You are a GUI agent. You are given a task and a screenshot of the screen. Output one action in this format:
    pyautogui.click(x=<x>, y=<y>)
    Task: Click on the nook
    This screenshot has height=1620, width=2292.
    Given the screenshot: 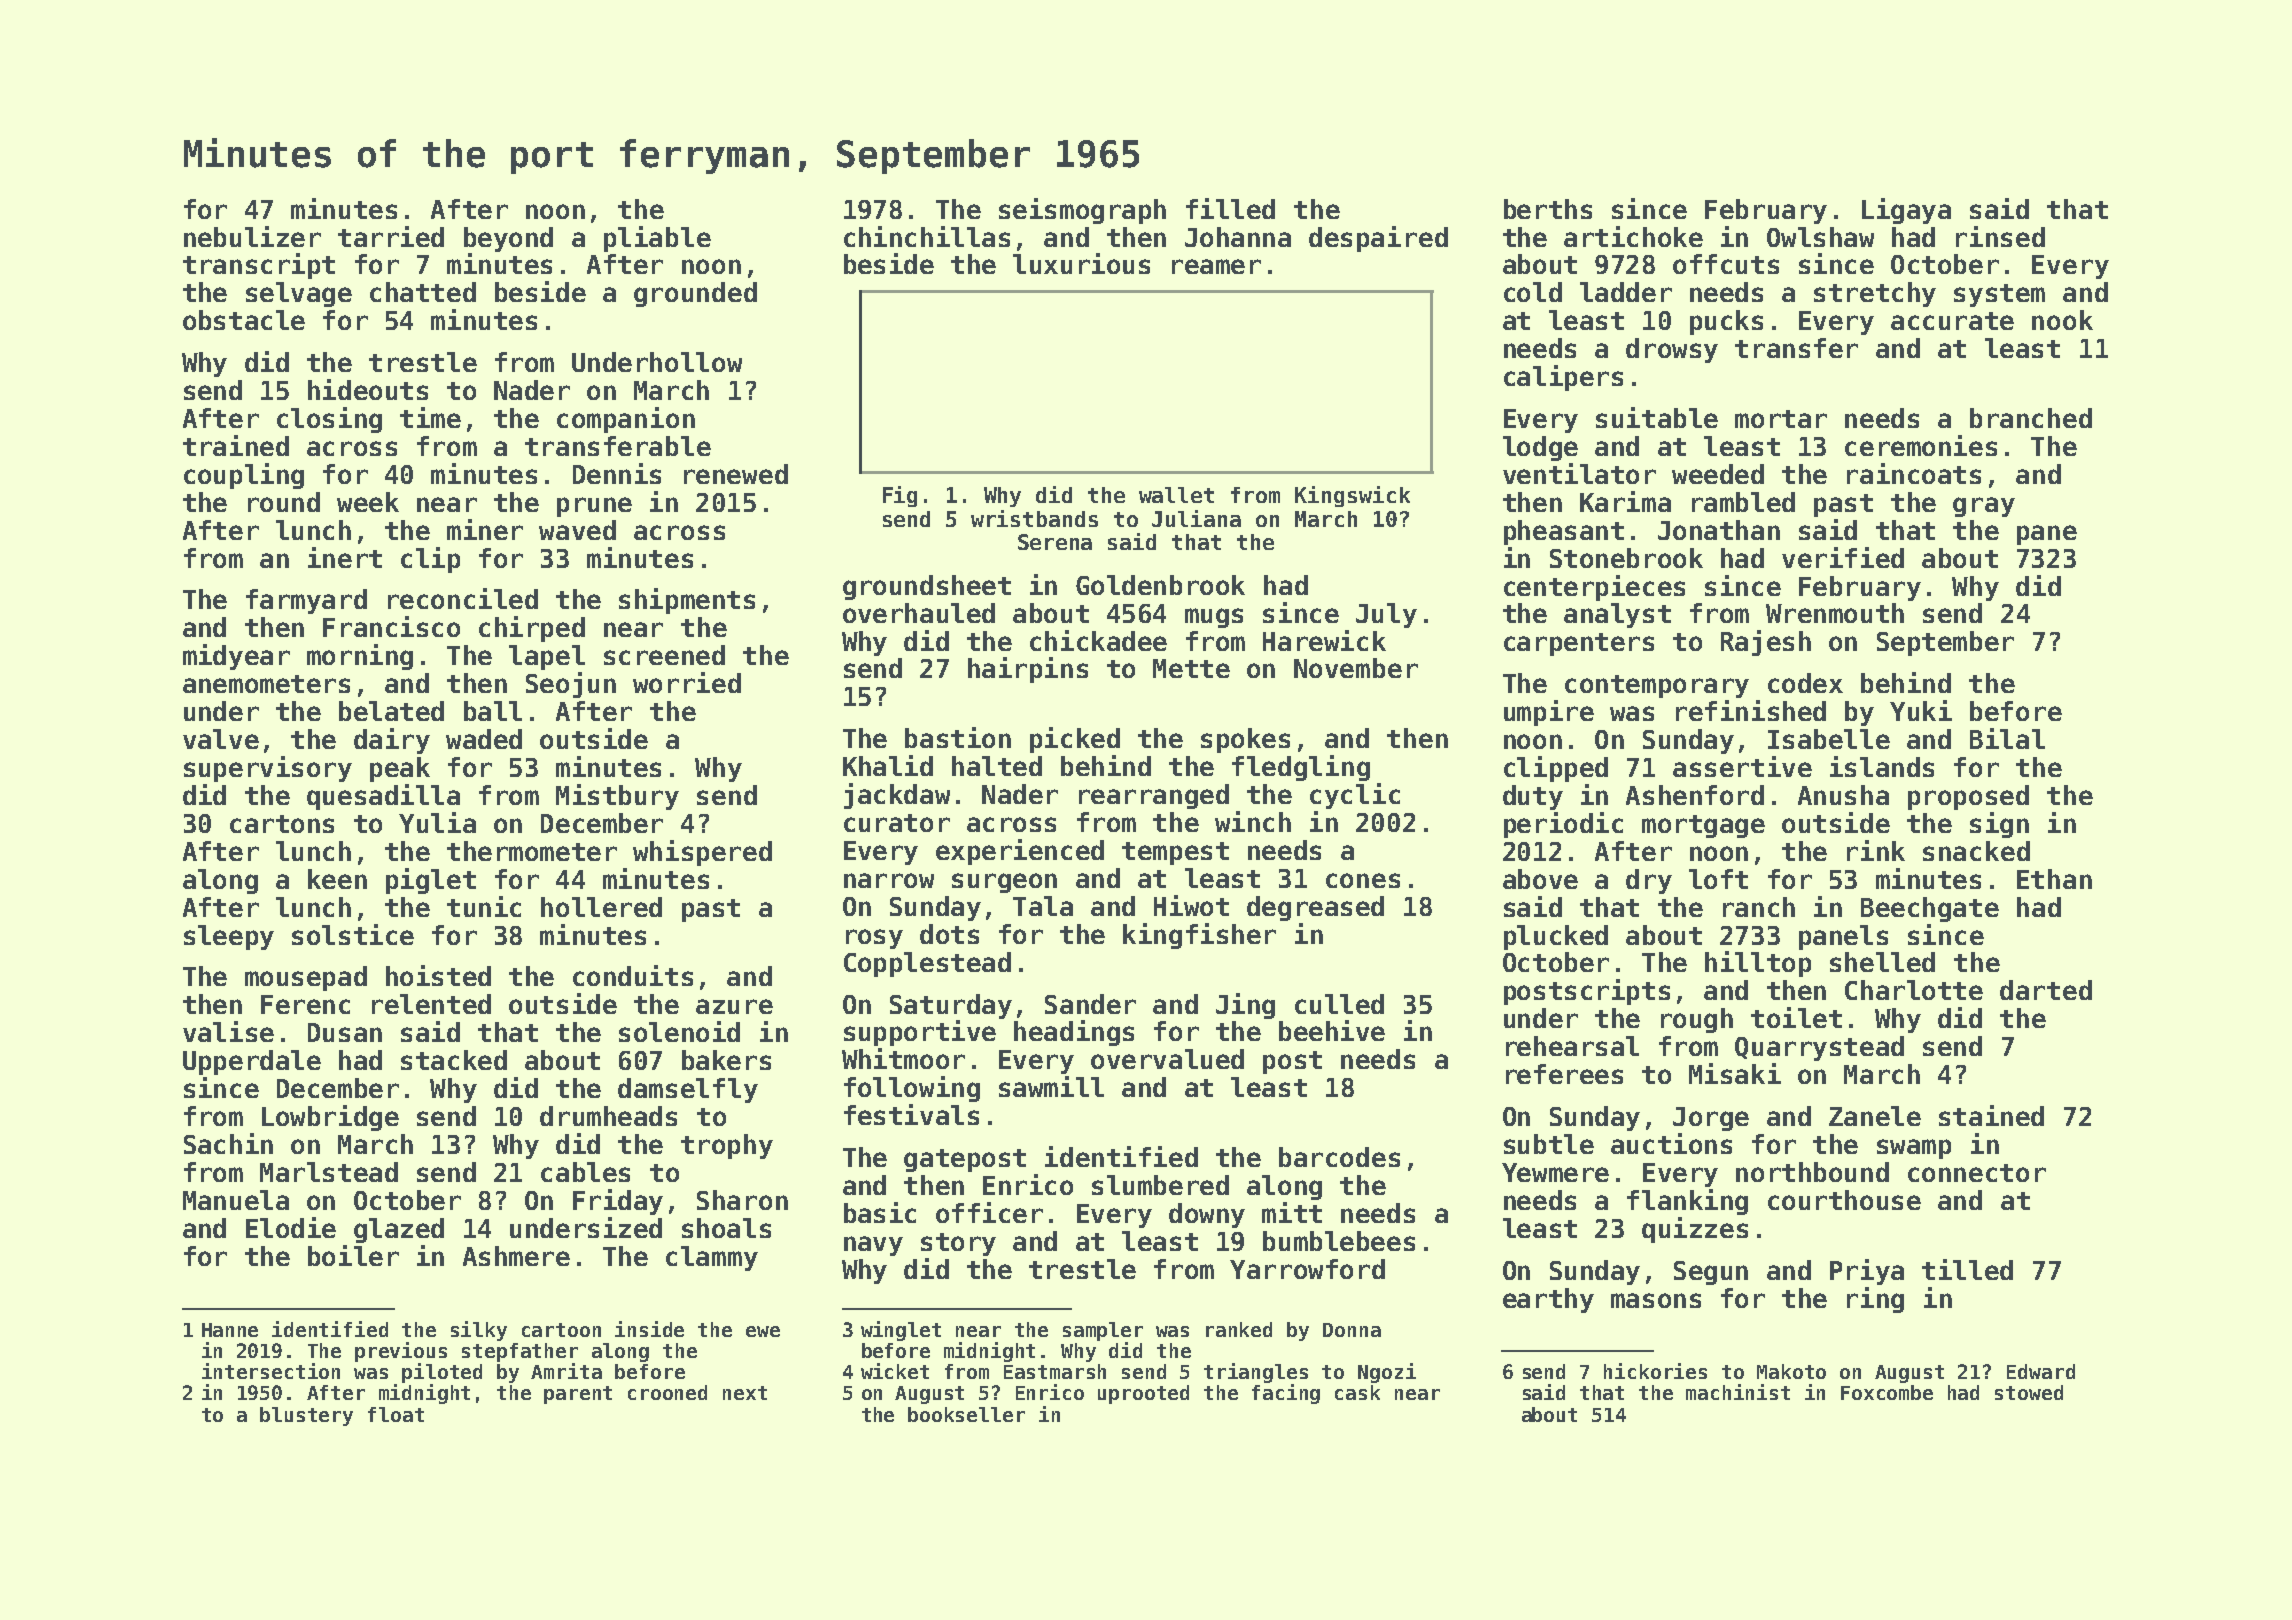 What is the action you would take?
    pyautogui.click(x=2062, y=320)
